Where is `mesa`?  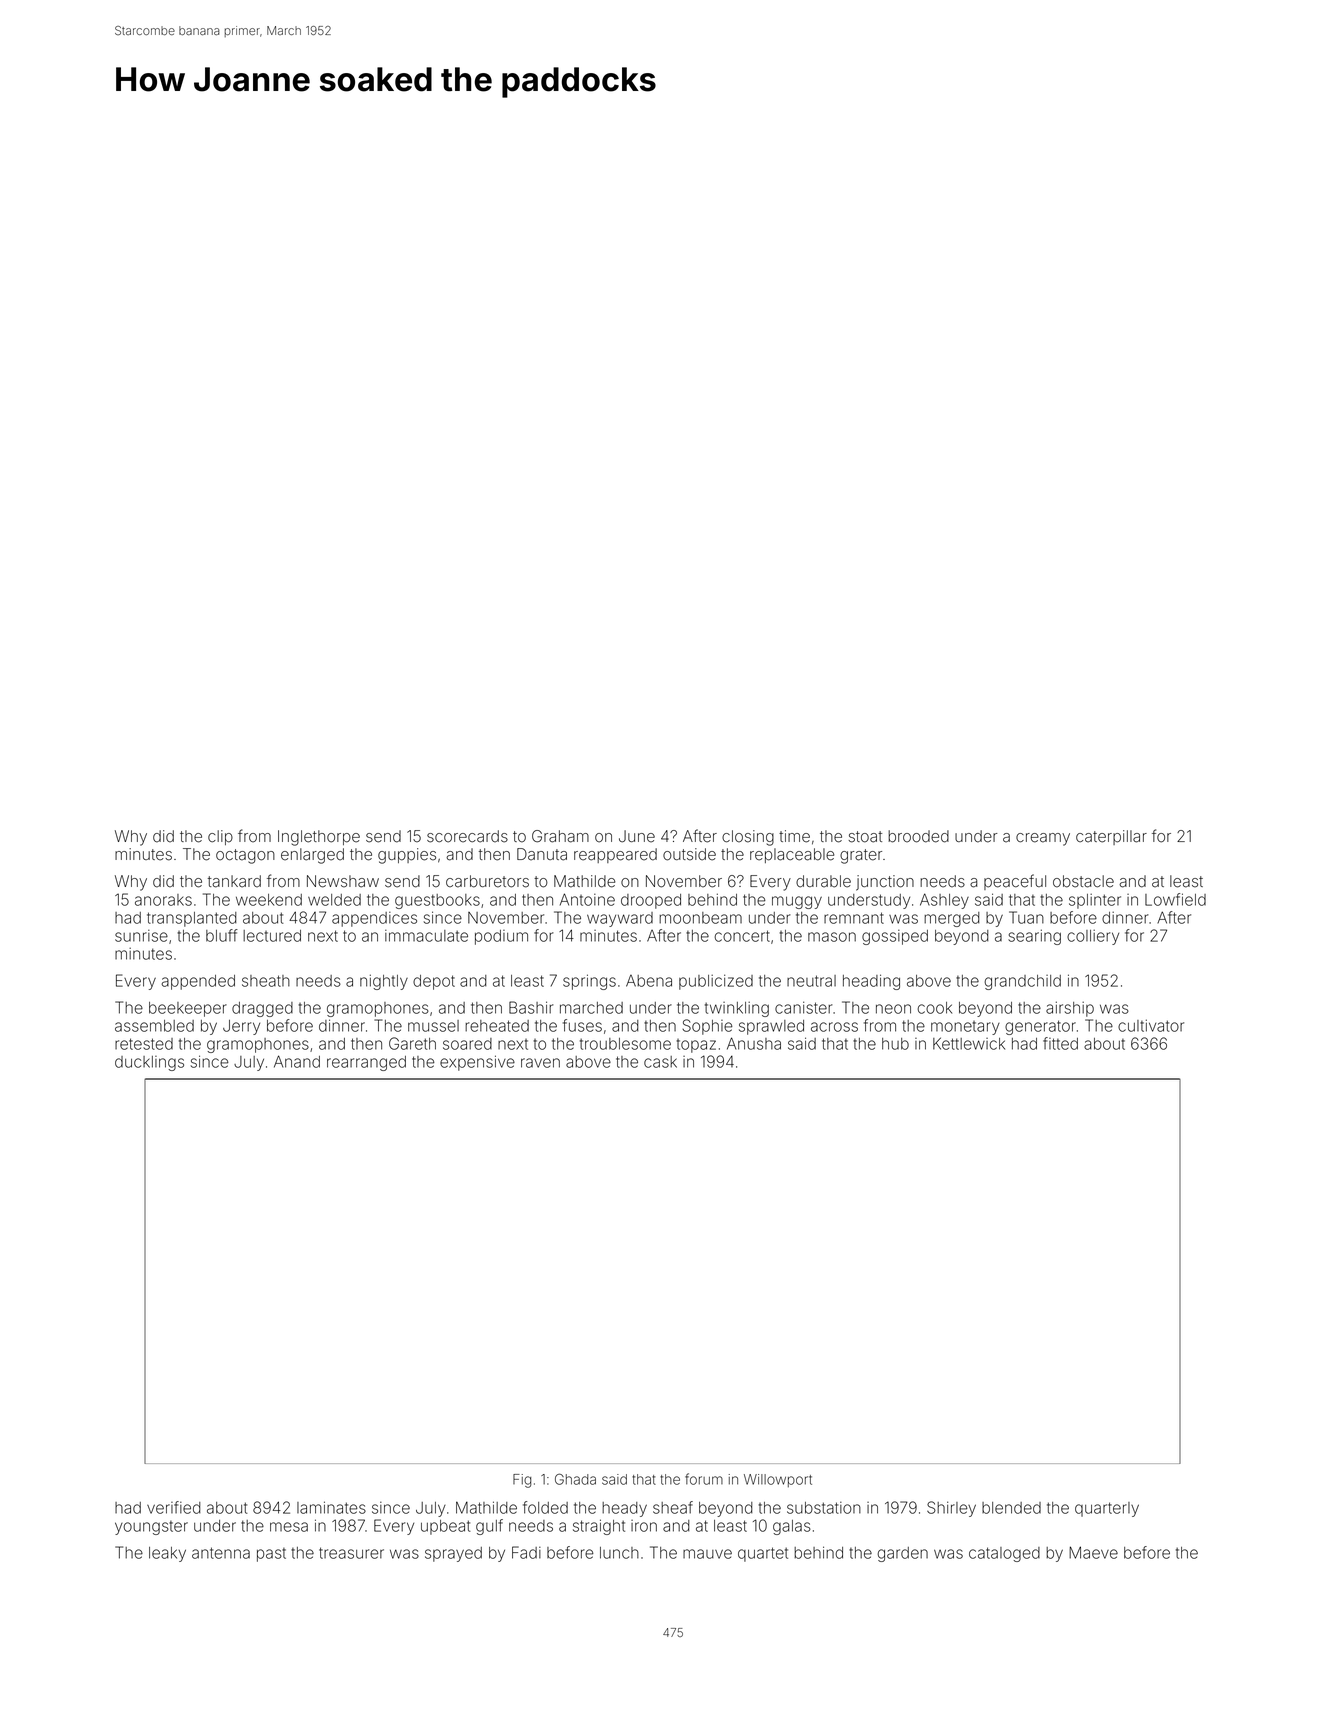
mesa is located at coordinates (289, 1527).
